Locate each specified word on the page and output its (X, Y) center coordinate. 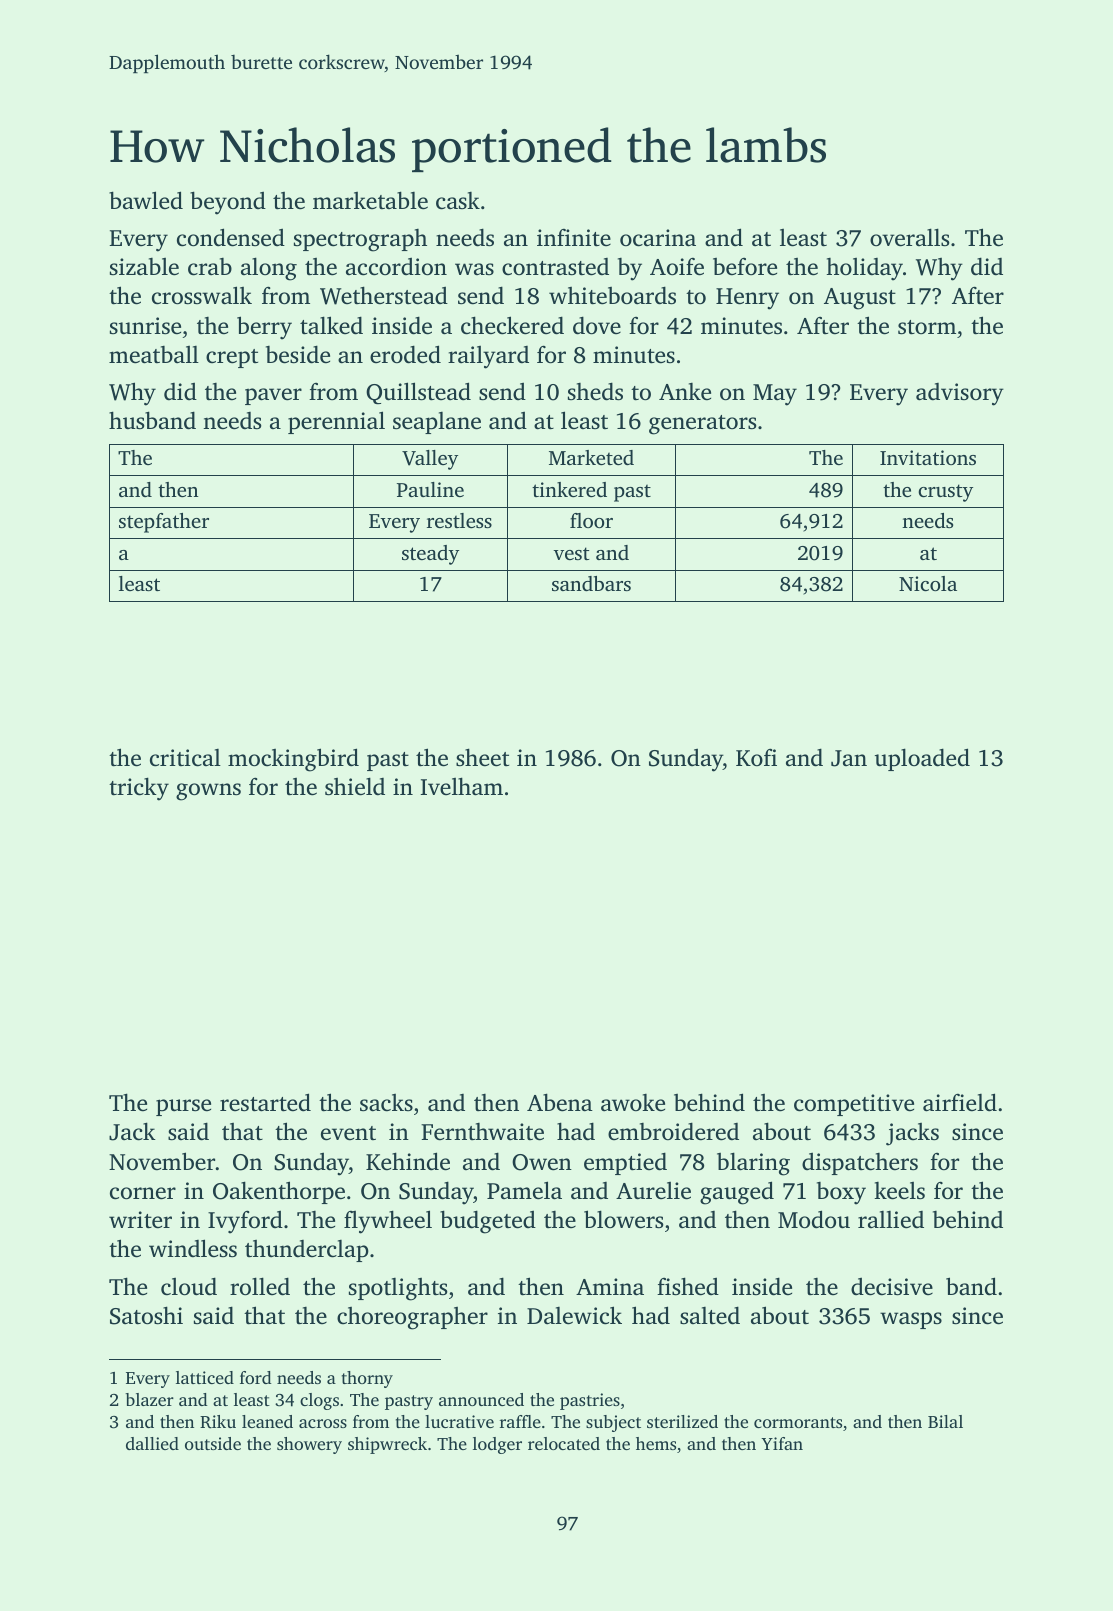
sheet (482, 757)
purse (183, 1107)
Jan (849, 758)
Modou (814, 1219)
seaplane (437, 423)
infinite (574, 237)
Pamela (524, 1190)
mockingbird (293, 760)
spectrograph (360, 240)
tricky (139, 789)
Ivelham (462, 786)
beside (298, 354)
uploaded (922, 759)
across (323, 1423)
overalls (909, 237)
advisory (960, 394)
